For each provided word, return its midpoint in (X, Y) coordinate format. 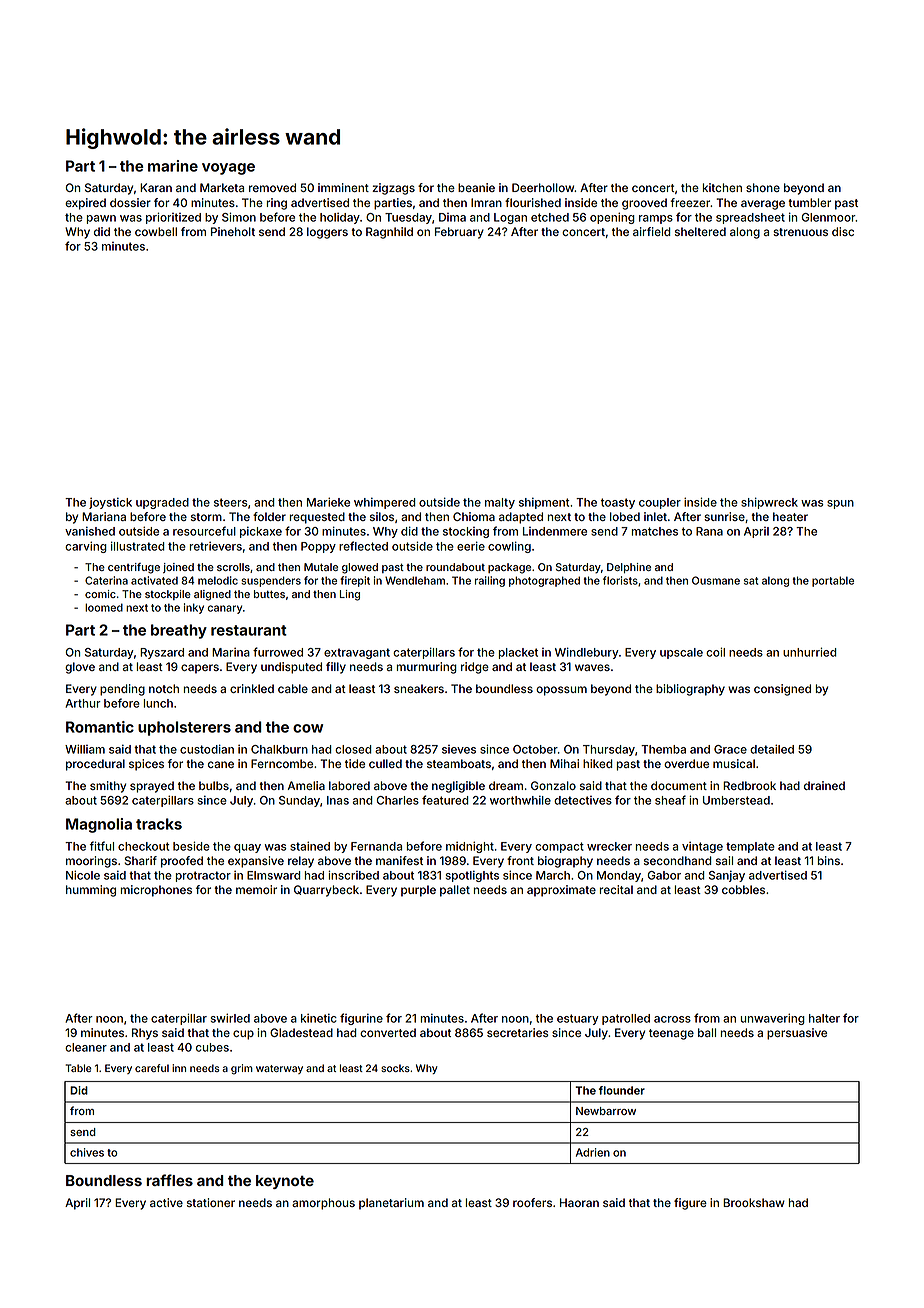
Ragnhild (389, 233)
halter (824, 1018)
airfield (652, 231)
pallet (455, 891)
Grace (730, 749)
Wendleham (415, 580)
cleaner (86, 1047)
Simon (239, 217)
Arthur (83, 703)
